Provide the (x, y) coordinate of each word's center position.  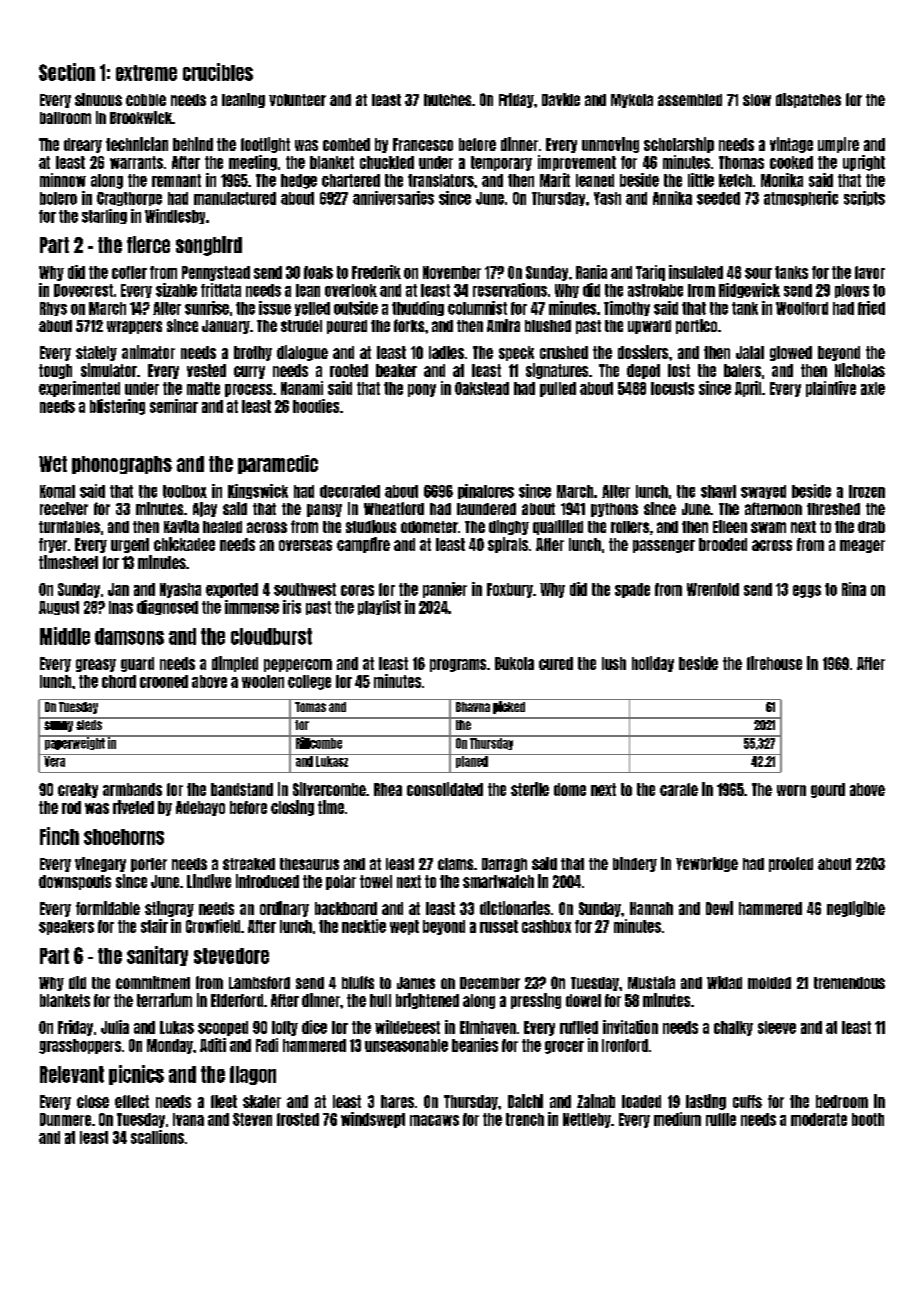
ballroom (65, 118)
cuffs (747, 1101)
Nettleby (587, 1120)
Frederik (376, 272)
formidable (108, 908)
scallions (157, 1137)
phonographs (122, 465)
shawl (718, 491)
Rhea (388, 789)
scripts (864, 198)
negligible (856, 909)
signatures (557, 371)
